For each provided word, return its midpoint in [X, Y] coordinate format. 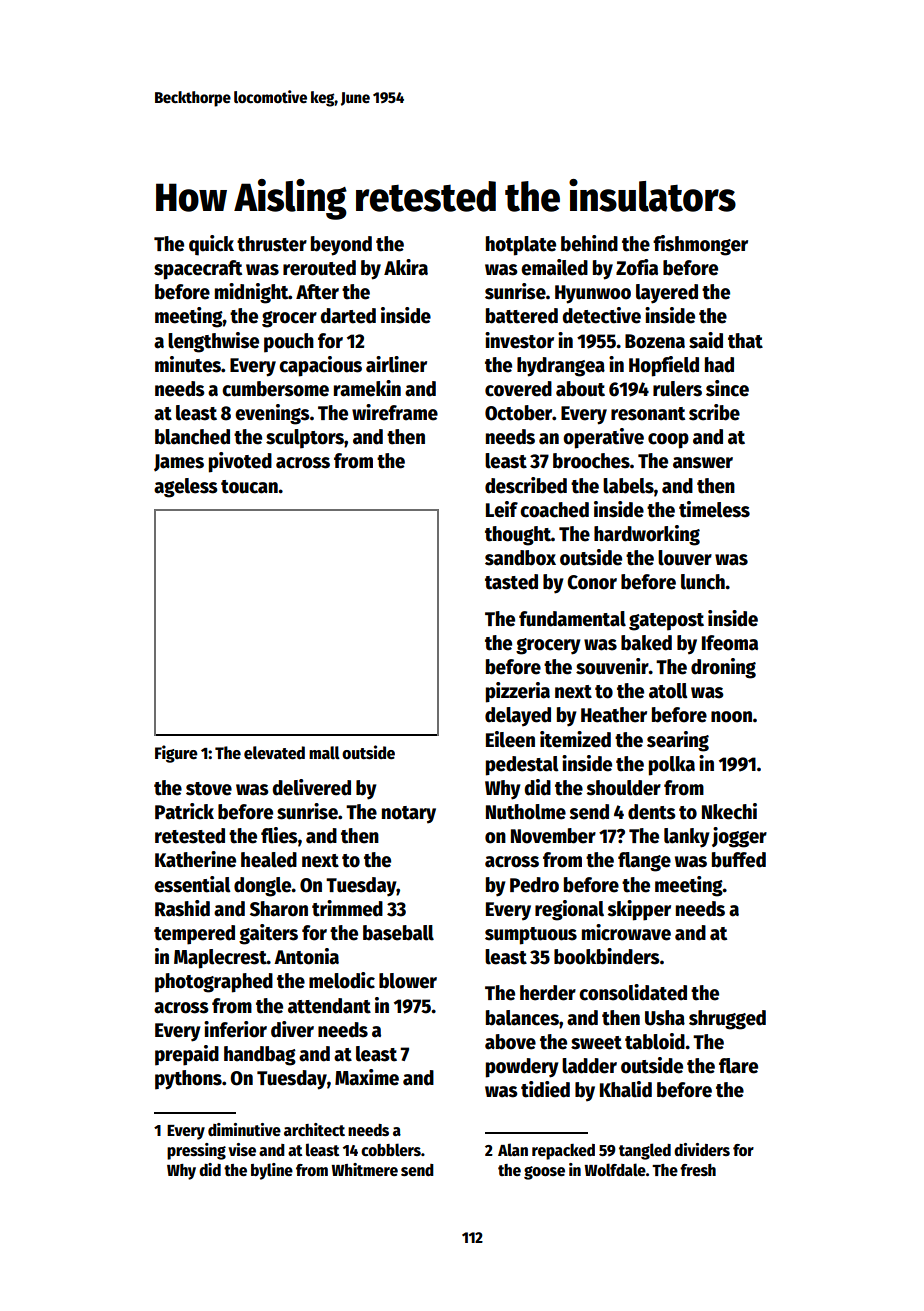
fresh [698, 1170]
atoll [668, 691]
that [745, 341]
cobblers [391, 1149]
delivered [311, 787]
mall [324, 753]
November [553, 836]
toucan [249, 487]
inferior [235, 1029]
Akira [406, 267]
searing [678, 741]
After [317, 292]
